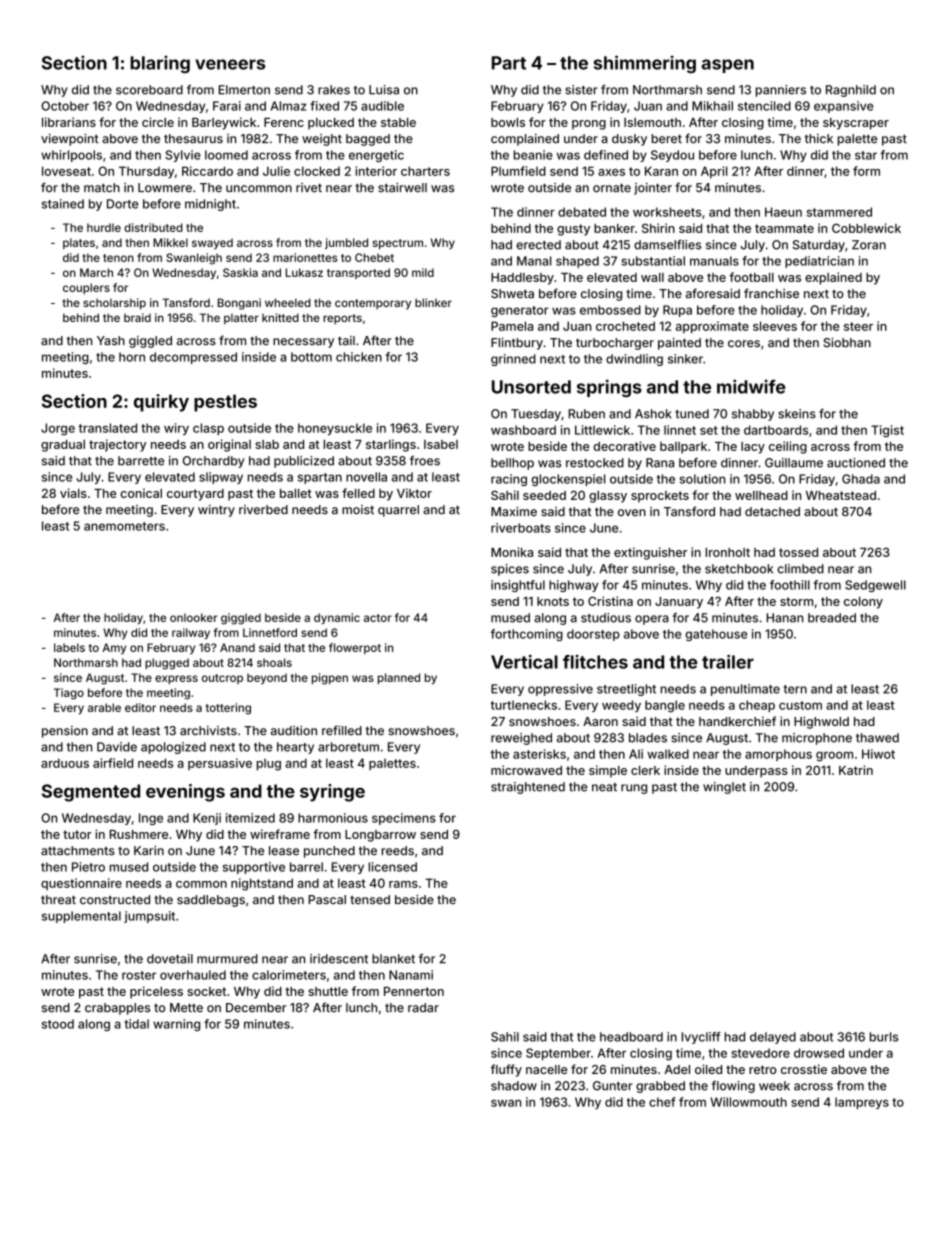  I want to click on January, so click(679, 603).
